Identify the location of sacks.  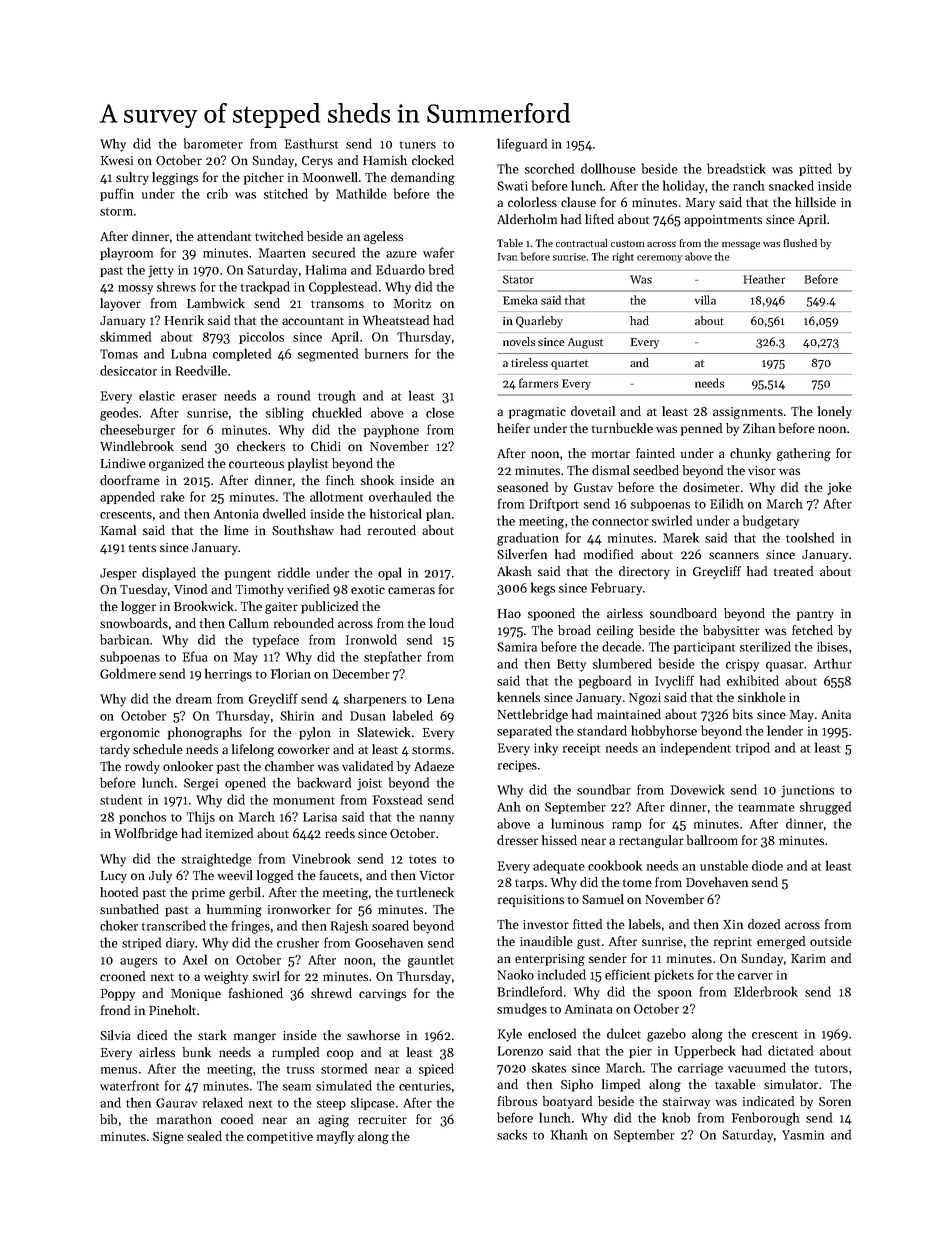
(512, 1134).
